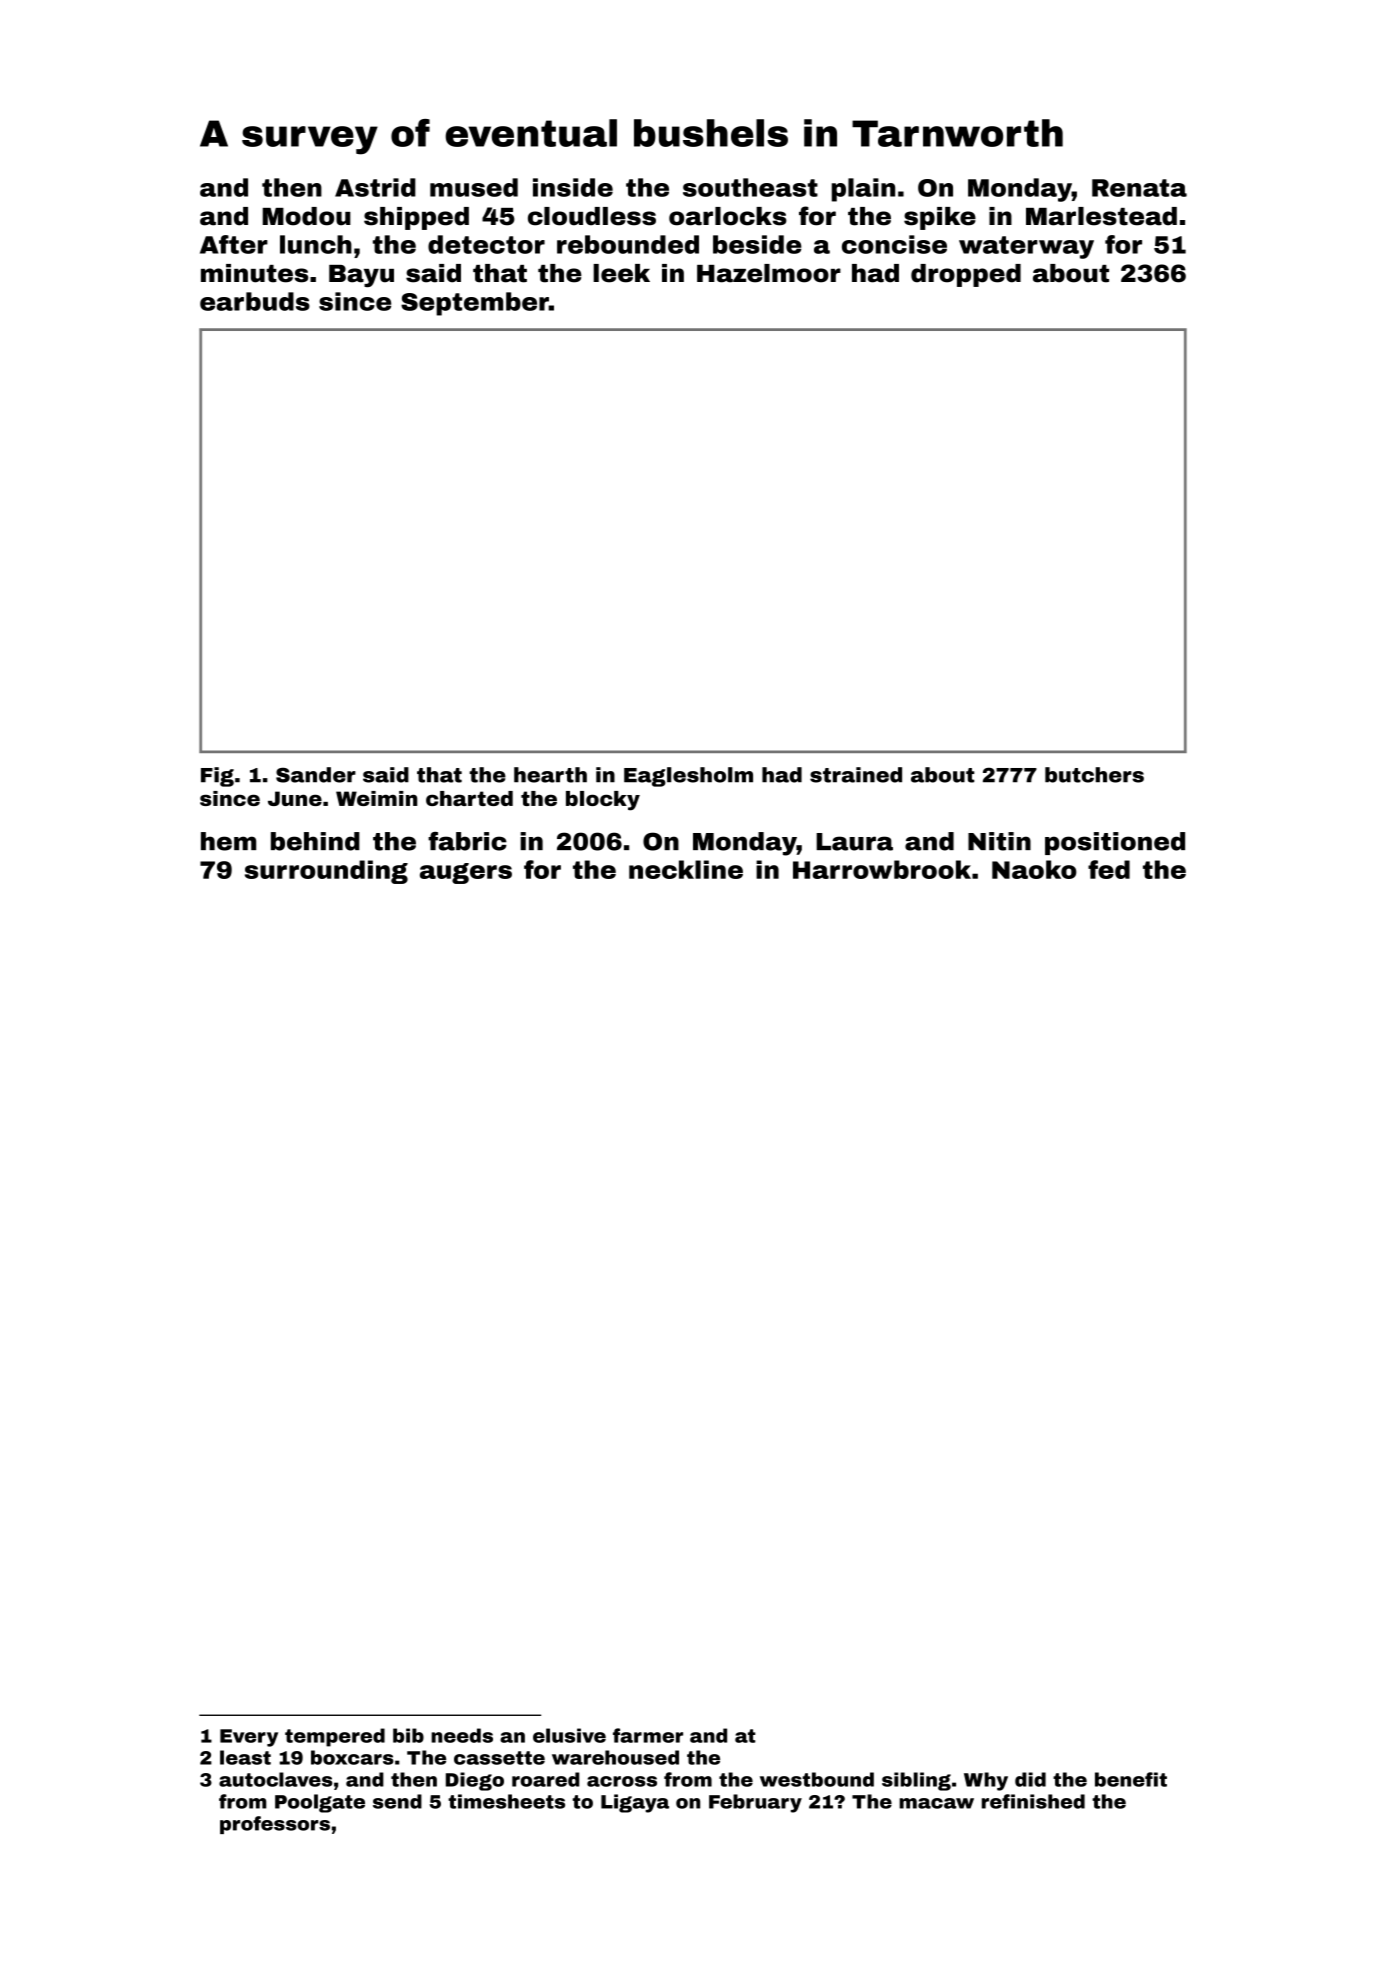 The width and height of the image is (1386, 1969). What do you see at coordinates (966, 275) in the image?
I see `dropped` at bounding box center [966, 275].
